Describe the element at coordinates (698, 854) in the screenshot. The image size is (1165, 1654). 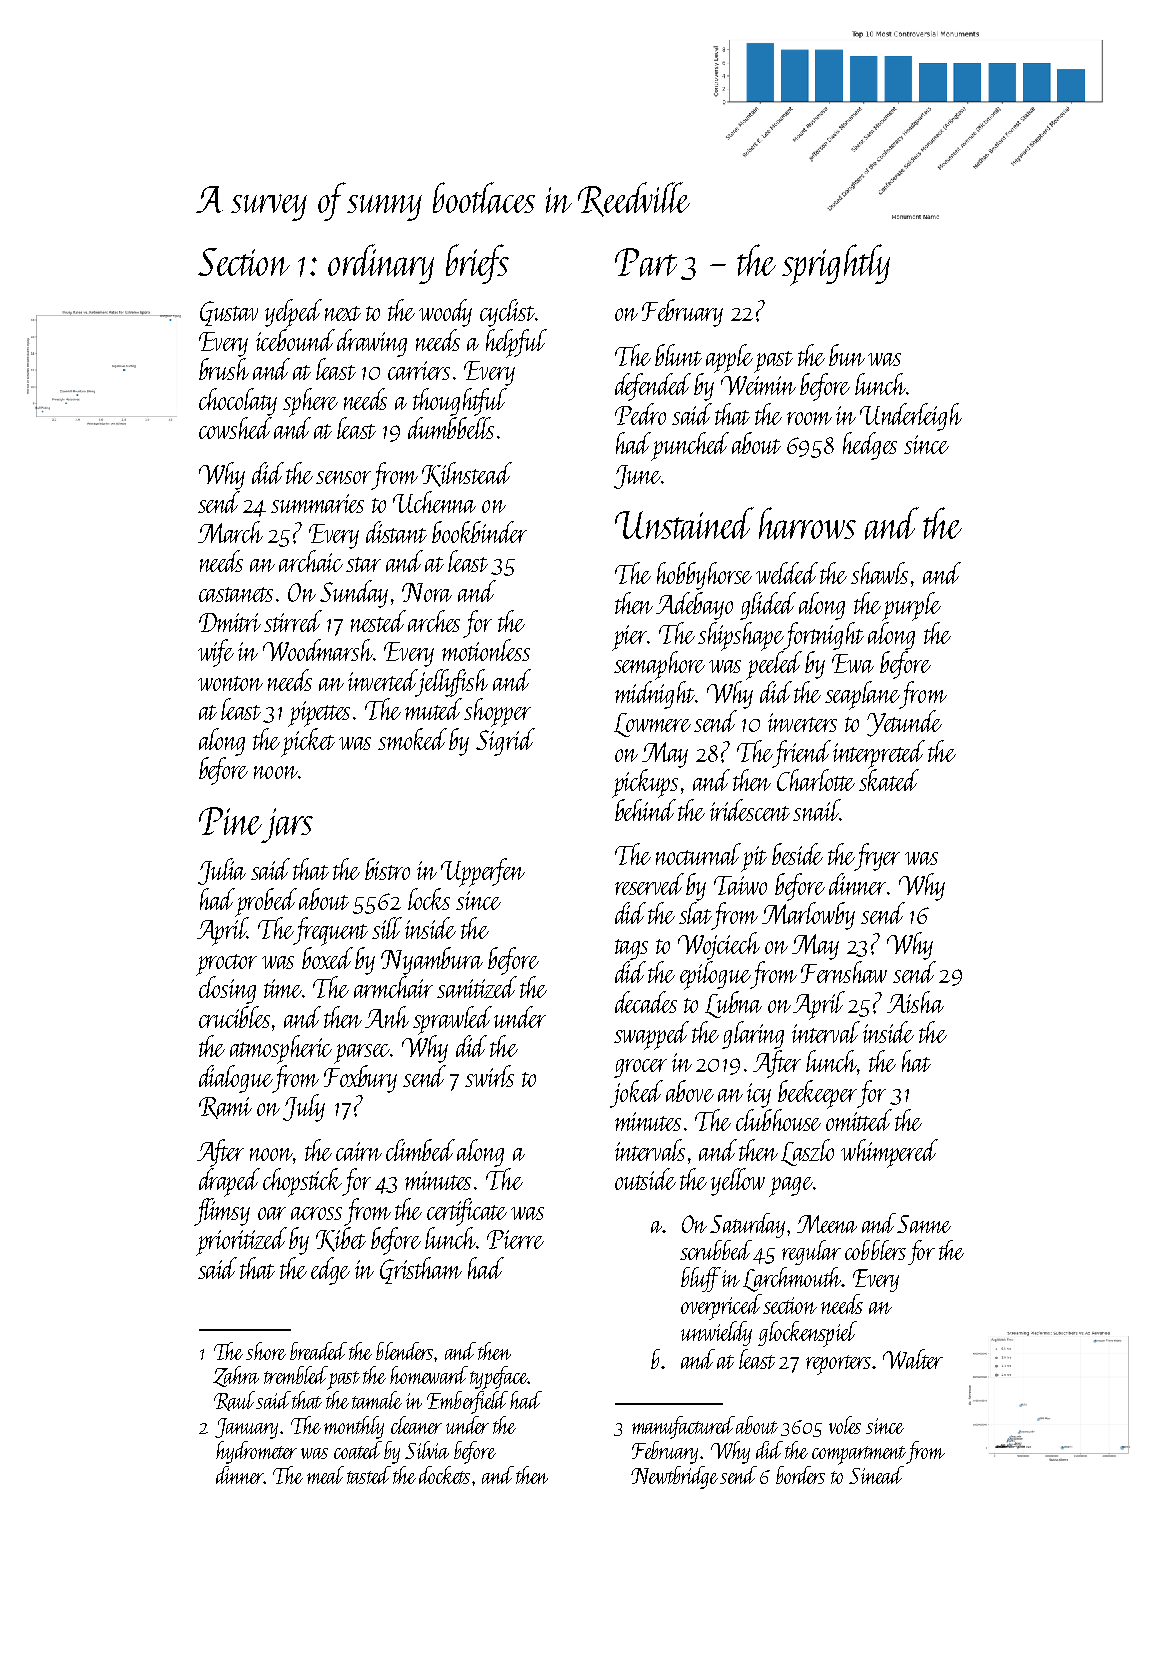
I see `nocturnal` at that location.
